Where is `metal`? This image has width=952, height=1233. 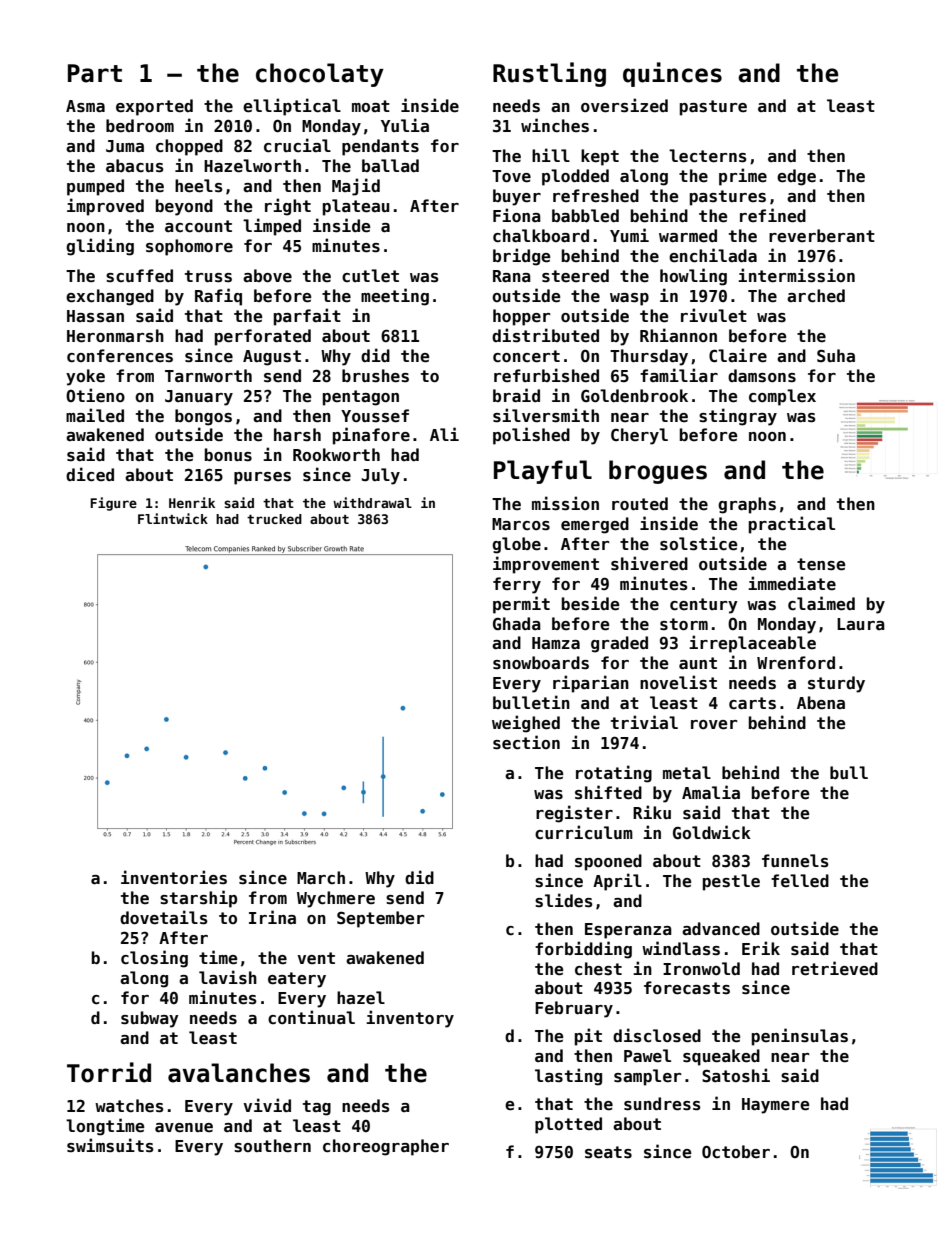
metal is located at coordinates (687, 773).
